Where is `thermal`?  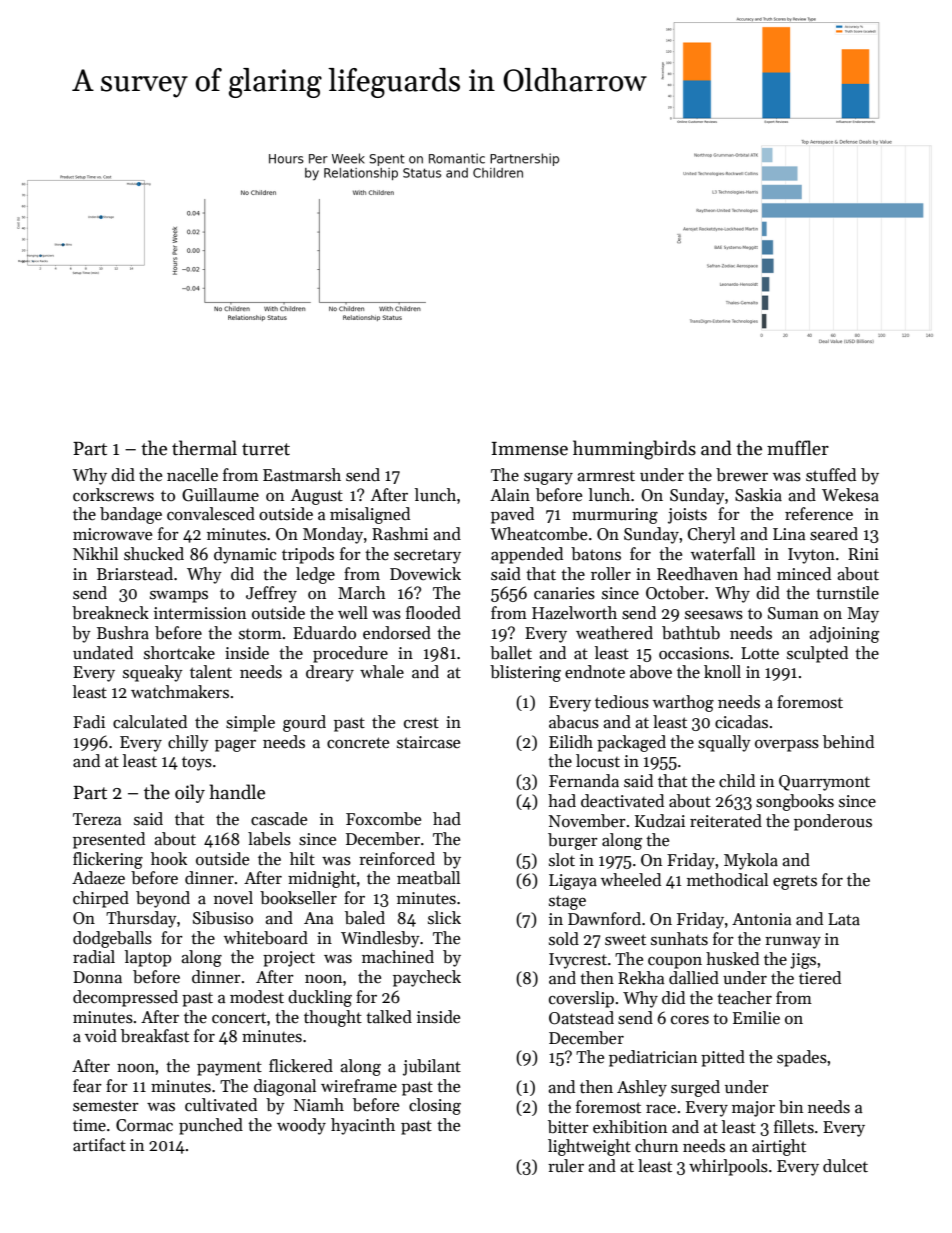 thermal is located at coordinates (204, 448).
